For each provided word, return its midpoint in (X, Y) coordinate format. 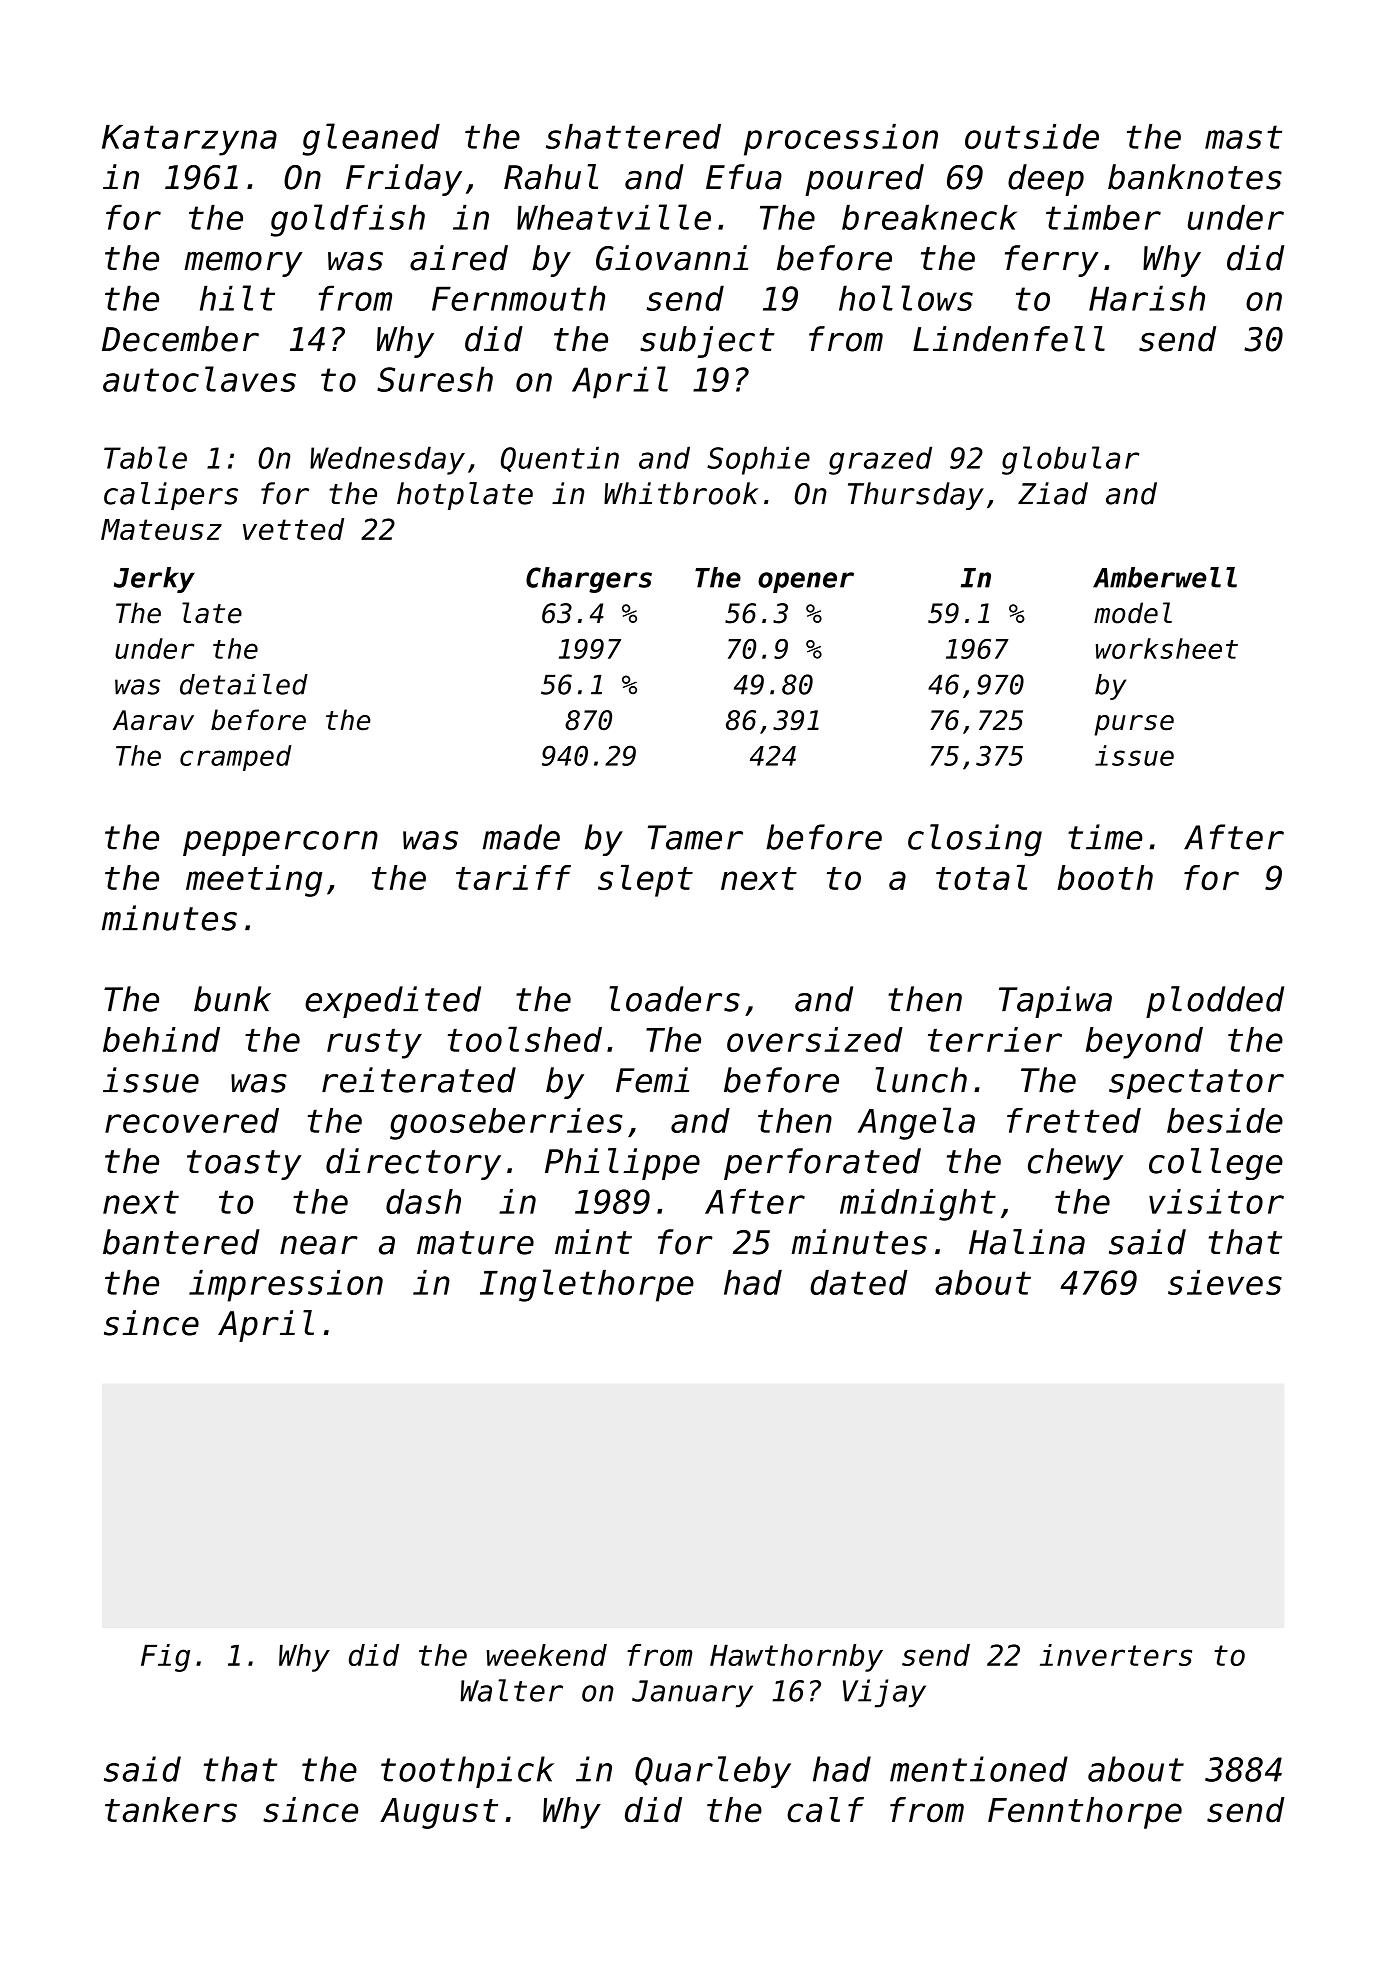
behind (161, 1039)
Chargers (589, 580)
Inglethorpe (587, 1285)
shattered (633, 136)
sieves (1225, 1282)
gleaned (371, 139)
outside (1032, 136)
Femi (652, 1080)
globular (1070, 460)
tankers (171, 1810)
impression (286, 1286)
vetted (293, 529)
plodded (1215, 1002)
